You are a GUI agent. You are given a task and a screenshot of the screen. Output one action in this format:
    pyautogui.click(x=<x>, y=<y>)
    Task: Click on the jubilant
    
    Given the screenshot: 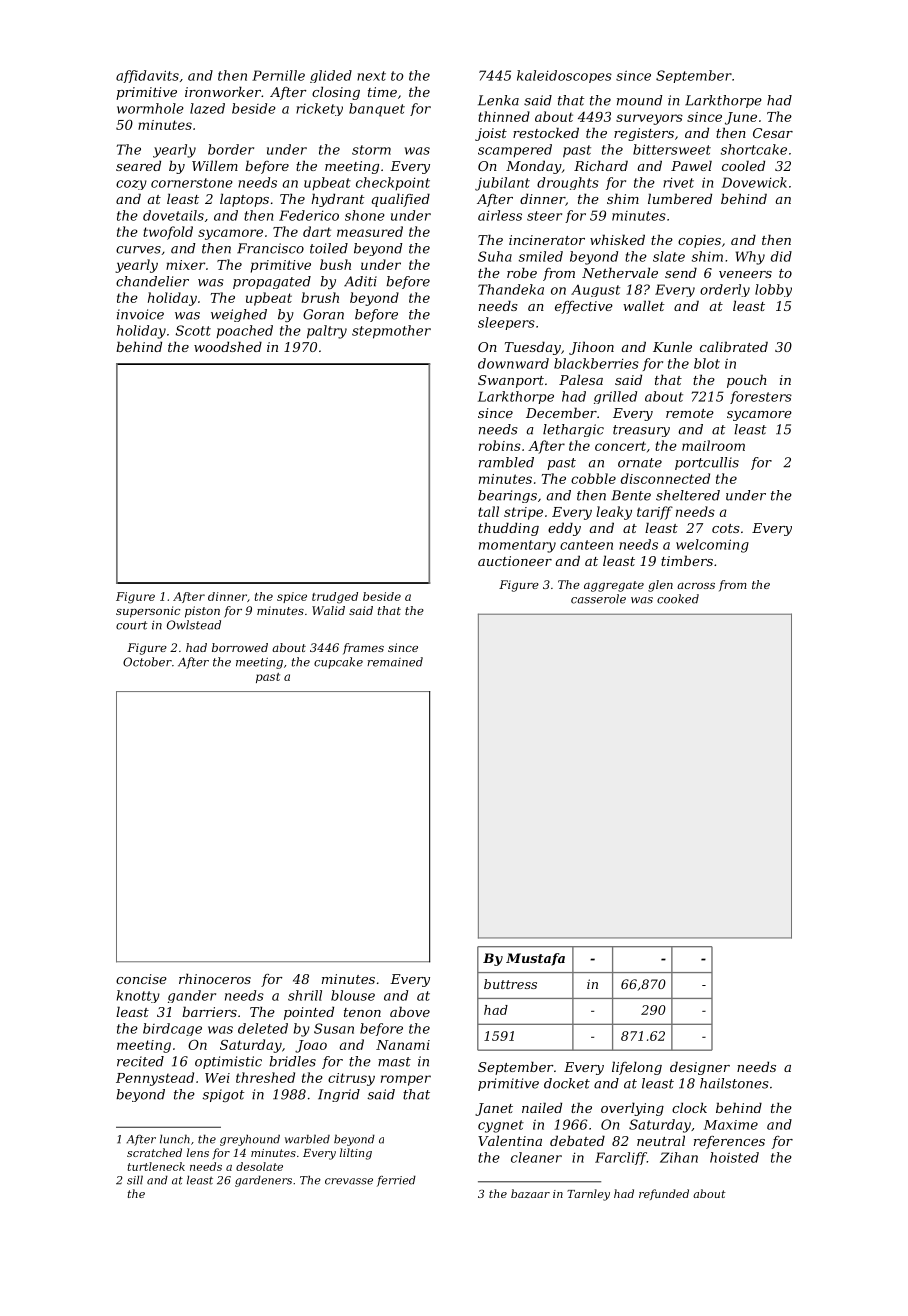 What is the action you would take?
    pyautogui.click(x=502, y=184)
